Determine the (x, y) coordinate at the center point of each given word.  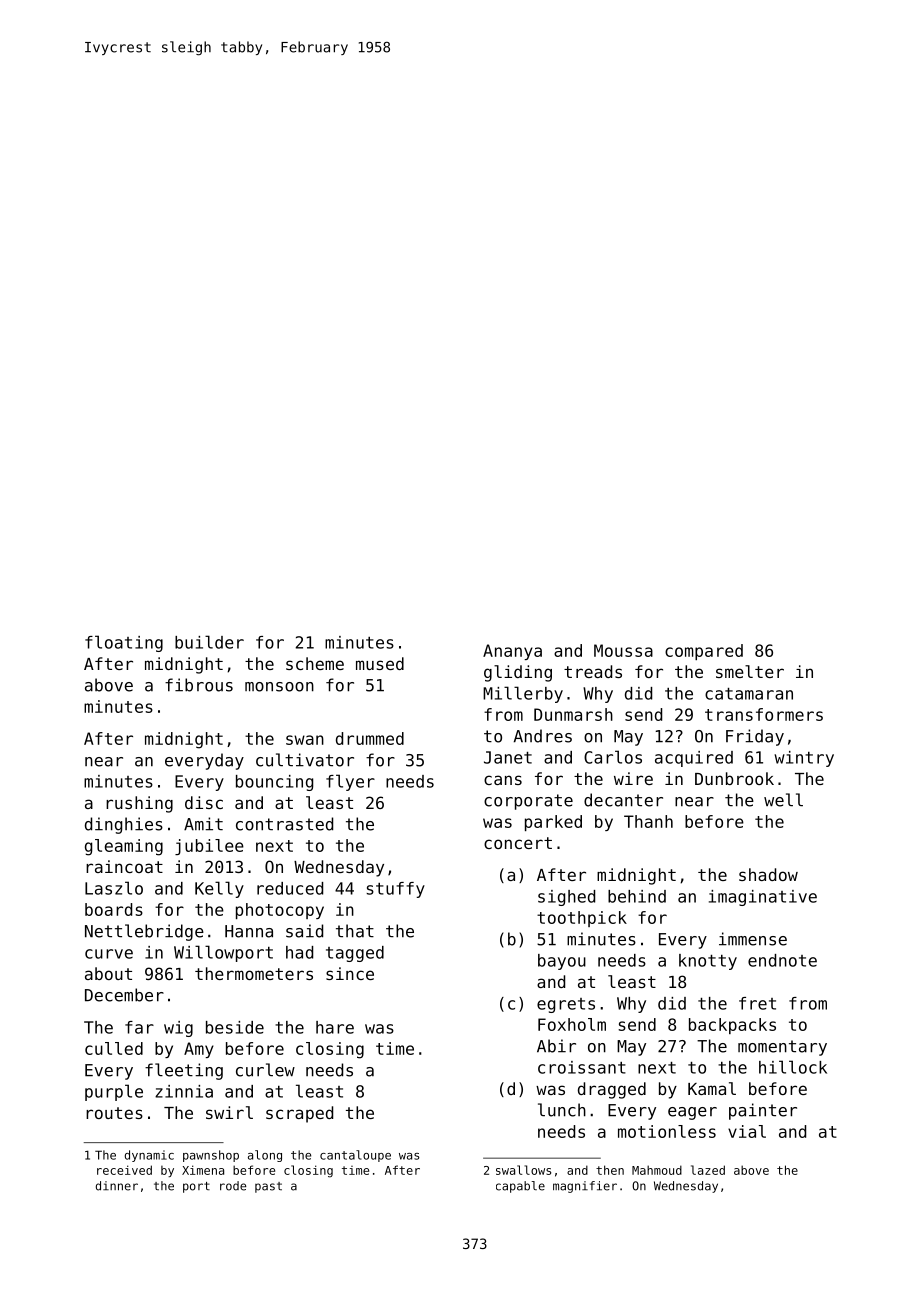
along (265, 1156)
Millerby (523, 694)
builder (209, 642)
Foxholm (572, 1024)
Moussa (623, 650)
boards (114, 909)
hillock (793, 1067)
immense (753, 939)
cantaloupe (355, 1156)
